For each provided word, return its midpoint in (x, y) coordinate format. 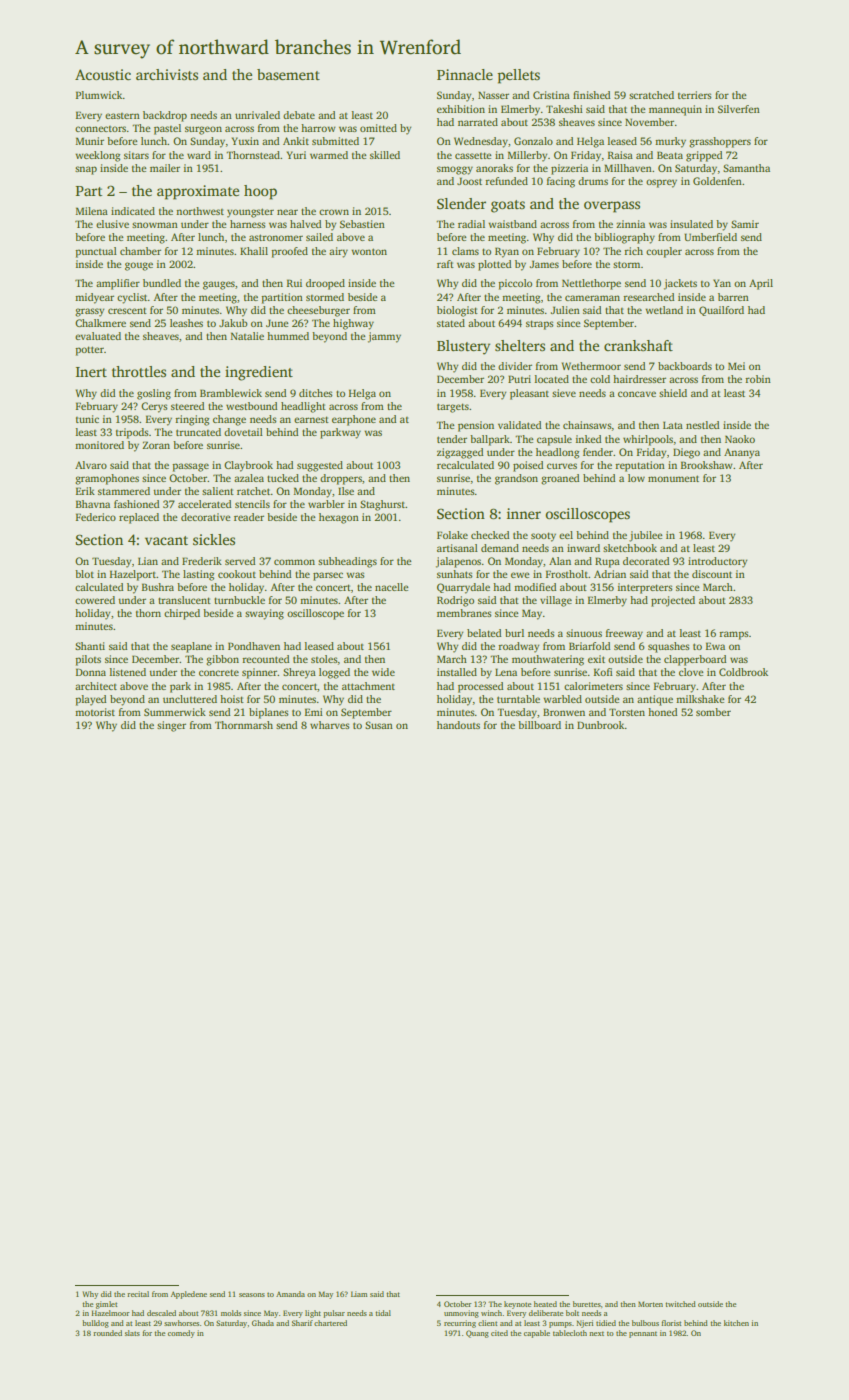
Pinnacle (465, 74)
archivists (167, 74)
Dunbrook (601, 725)
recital (138, 1294)
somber (713, 712)
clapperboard (695, 660)
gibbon (222, 660)
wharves (330, 725)
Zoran (156, 445)
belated (484, 633)
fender (598, 452)
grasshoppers (720, 142)
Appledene (189, 1295)
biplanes (269, 713)
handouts (458, 725)
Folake (452, 535)
